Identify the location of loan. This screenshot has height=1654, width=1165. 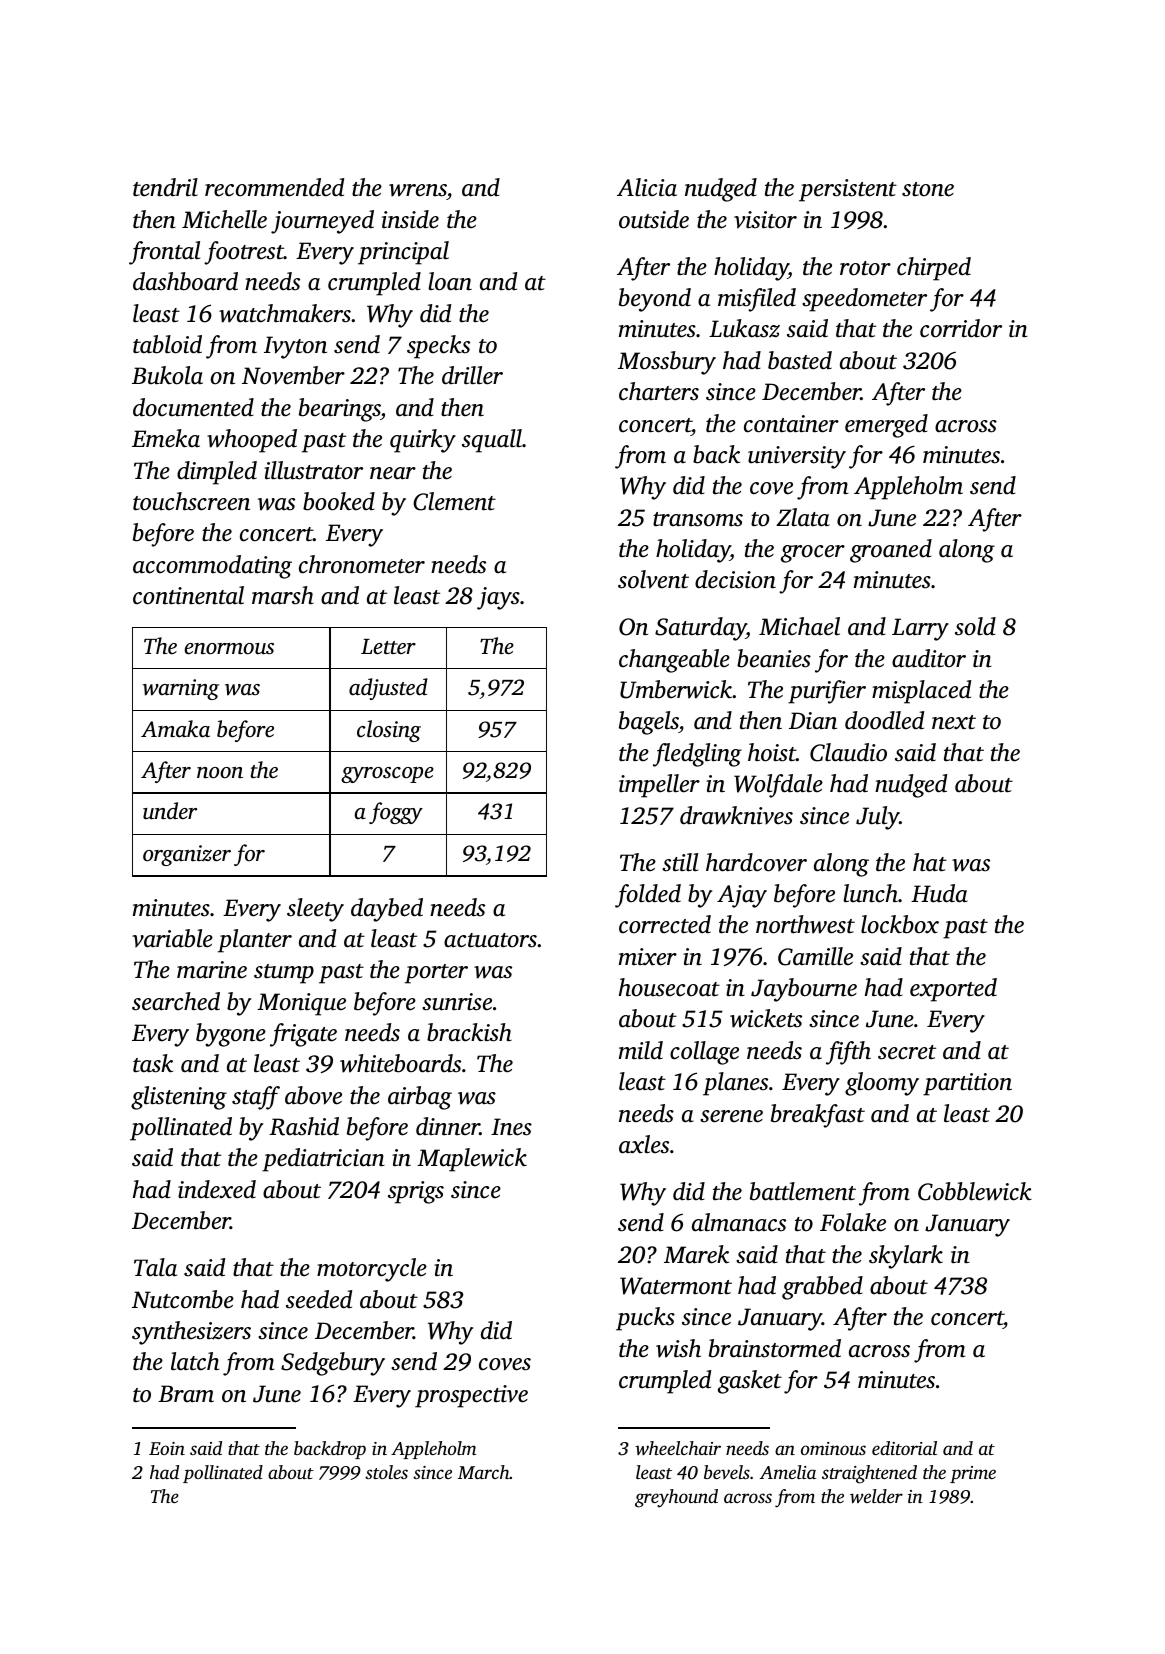
(450, 281).
